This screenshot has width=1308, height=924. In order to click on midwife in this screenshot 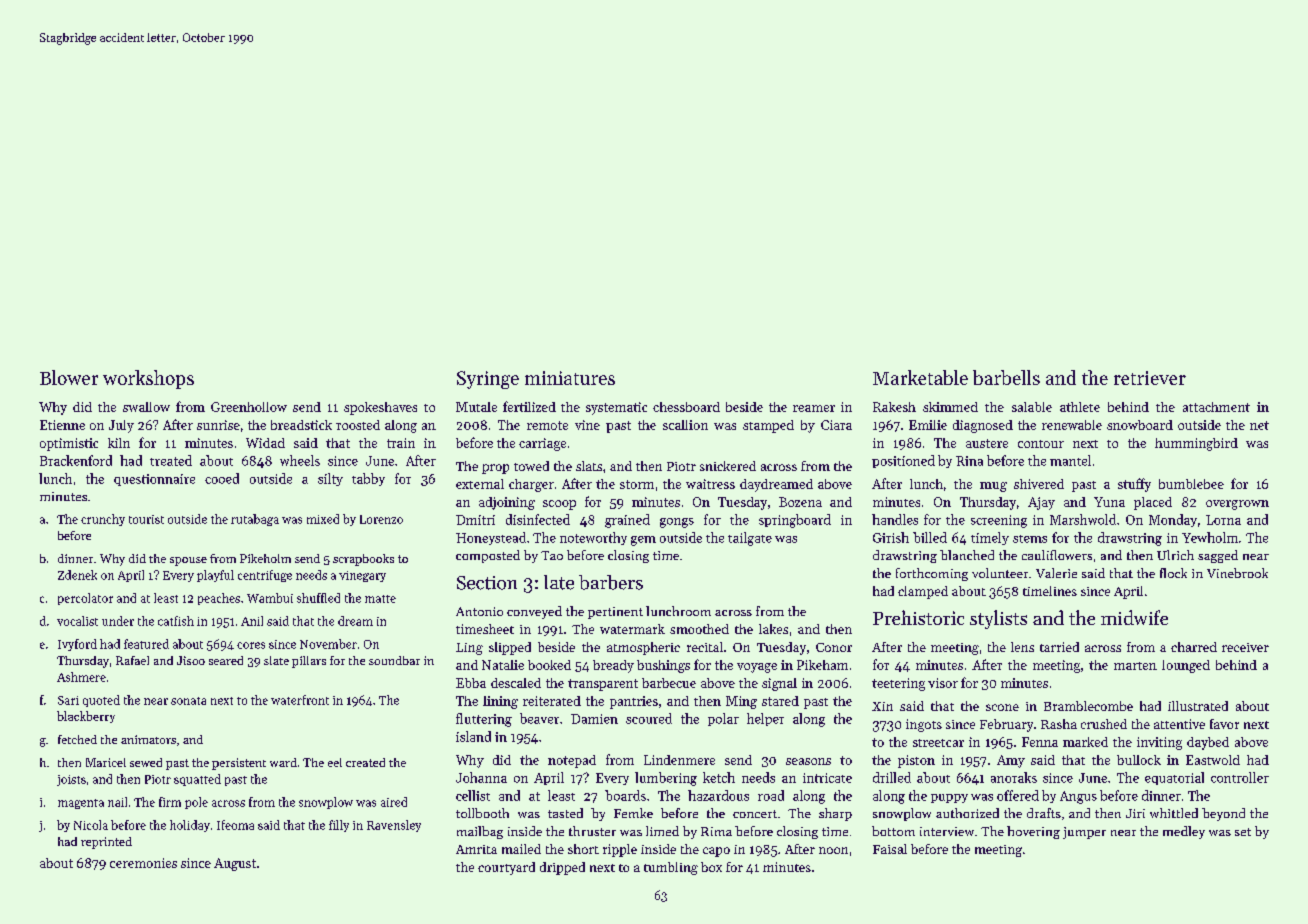, I will do `click(1134, 617)`.
